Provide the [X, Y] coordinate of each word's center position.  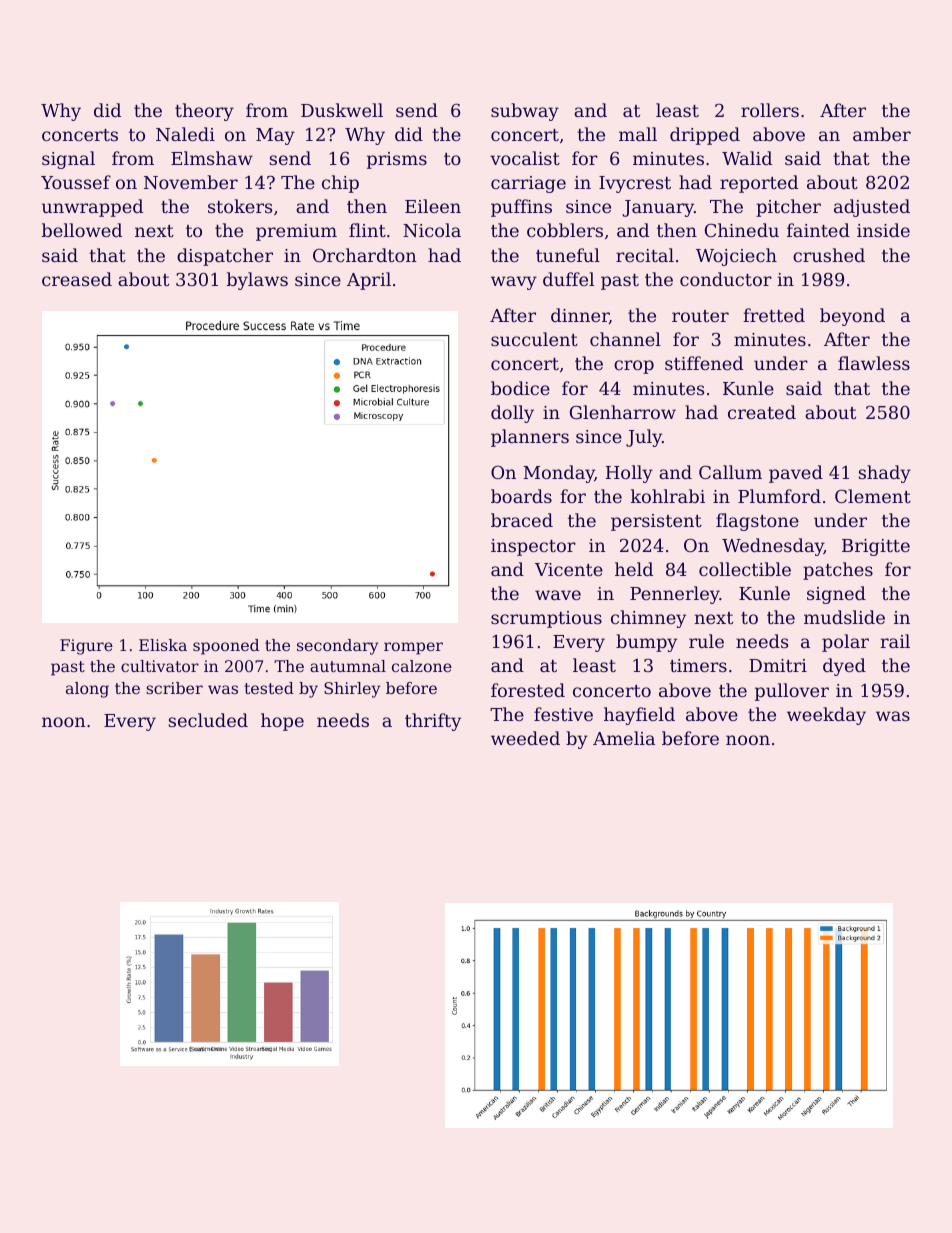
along [87, 690]
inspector [533, 547]
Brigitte [876, 547]
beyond [852, 317]
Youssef [76, 182]
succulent [534, 339]
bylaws [257, 281]
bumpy [646, 643]
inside [883, 230]
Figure [86, 647]
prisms [397, 160]
